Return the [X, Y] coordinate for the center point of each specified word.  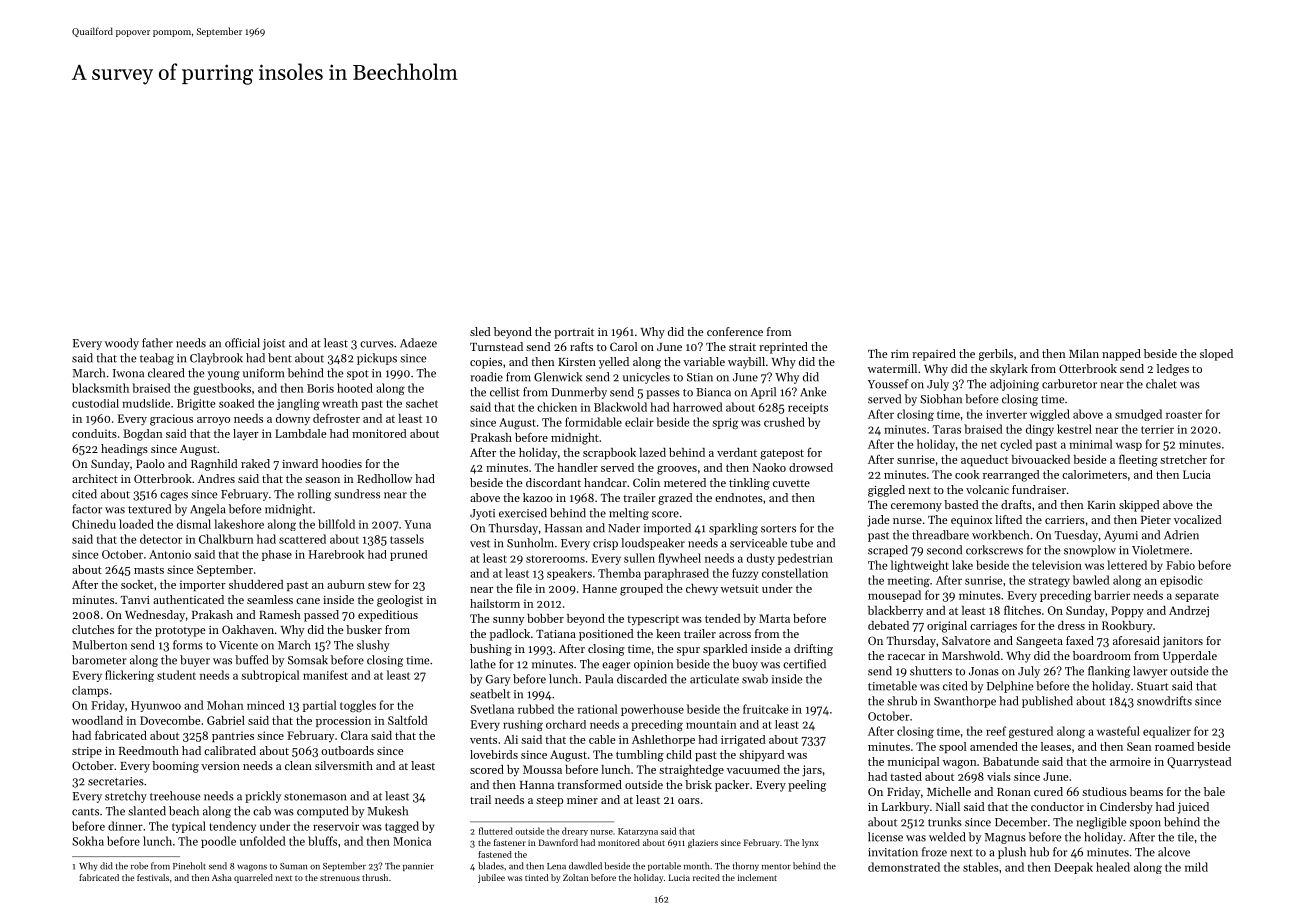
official [242, 343]
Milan [1084, 353]
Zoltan [576, 877]
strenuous [340, 878]
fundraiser [1039, 489]
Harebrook [336, 554]
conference [735, 331]
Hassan [563, 528]
